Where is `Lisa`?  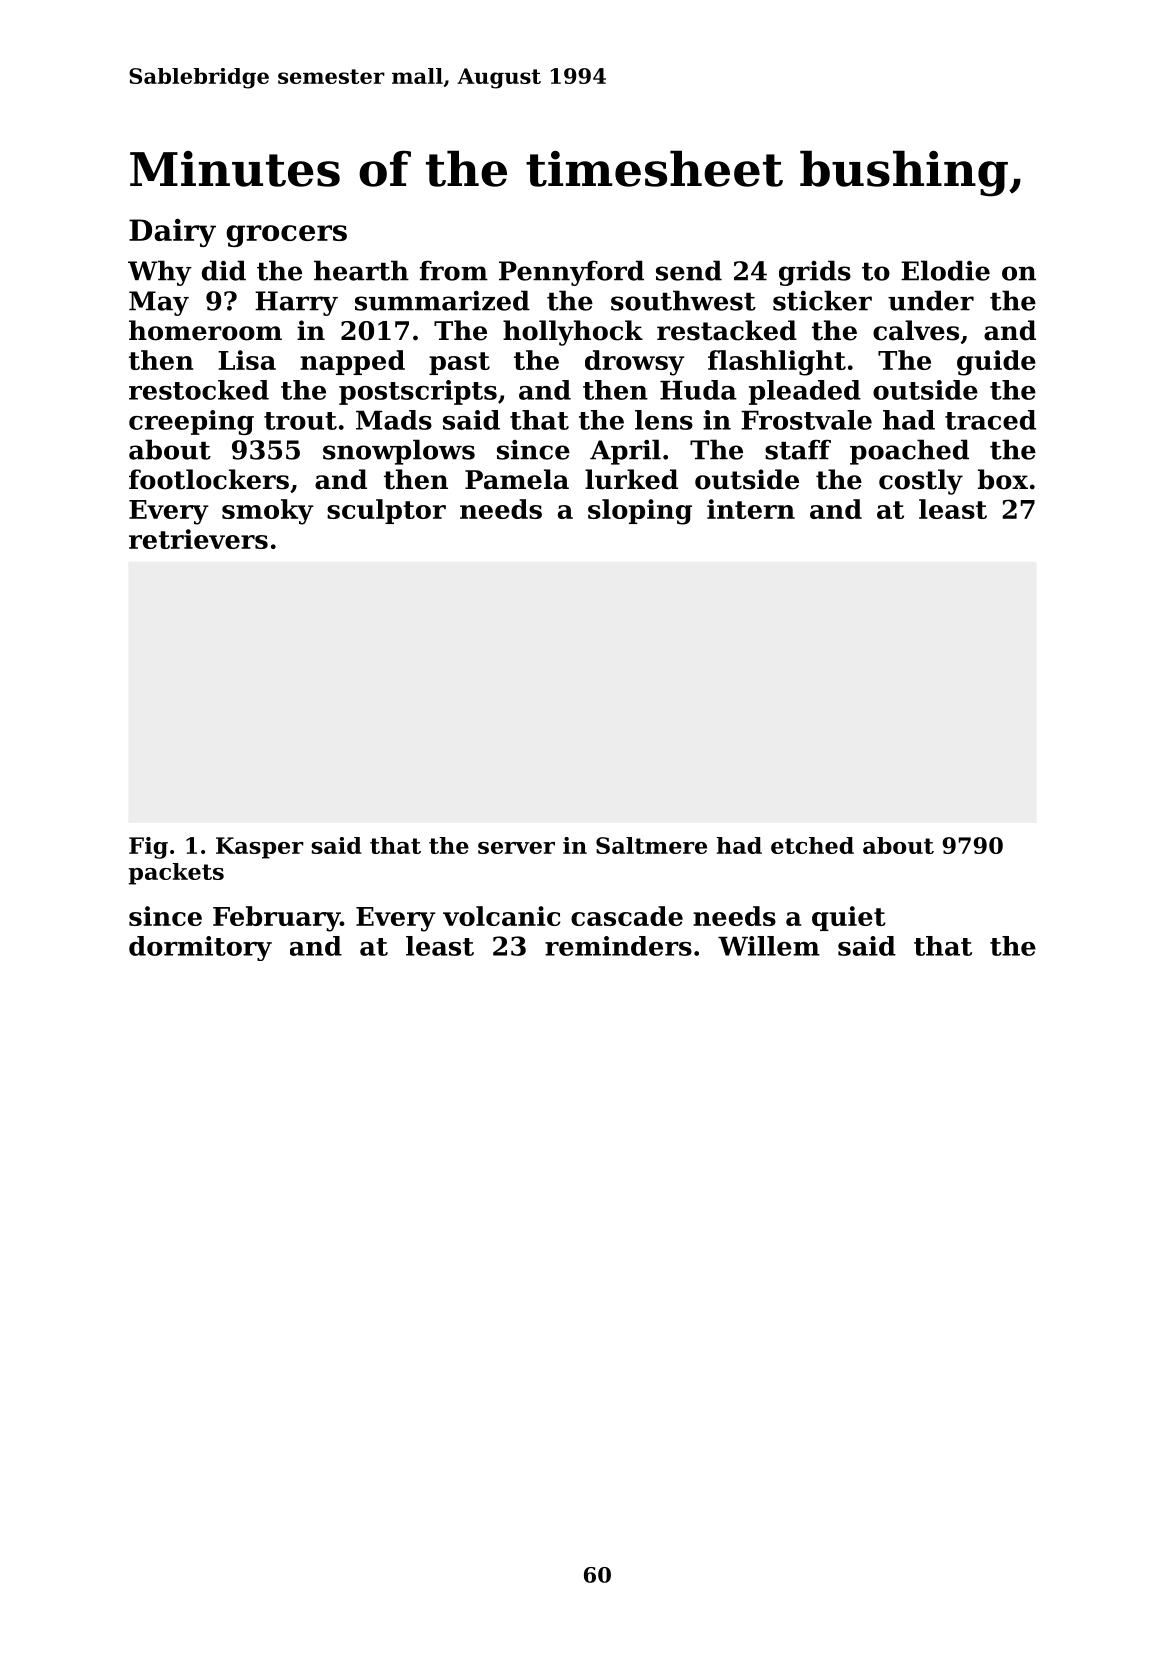
Lisa is located at coordinates (247, 360).
